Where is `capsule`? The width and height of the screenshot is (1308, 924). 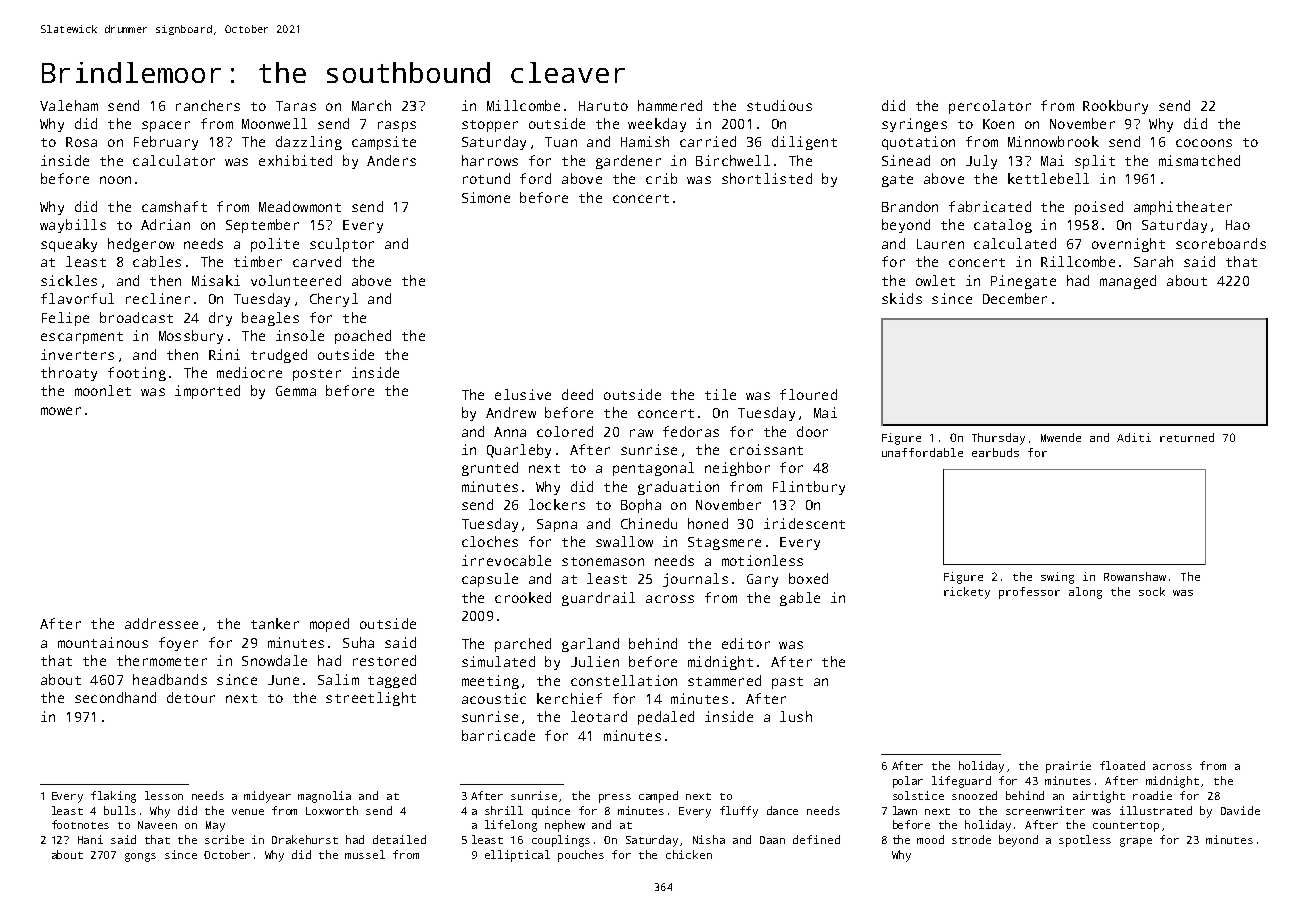
capsule is located at coordinates (490, 580).
